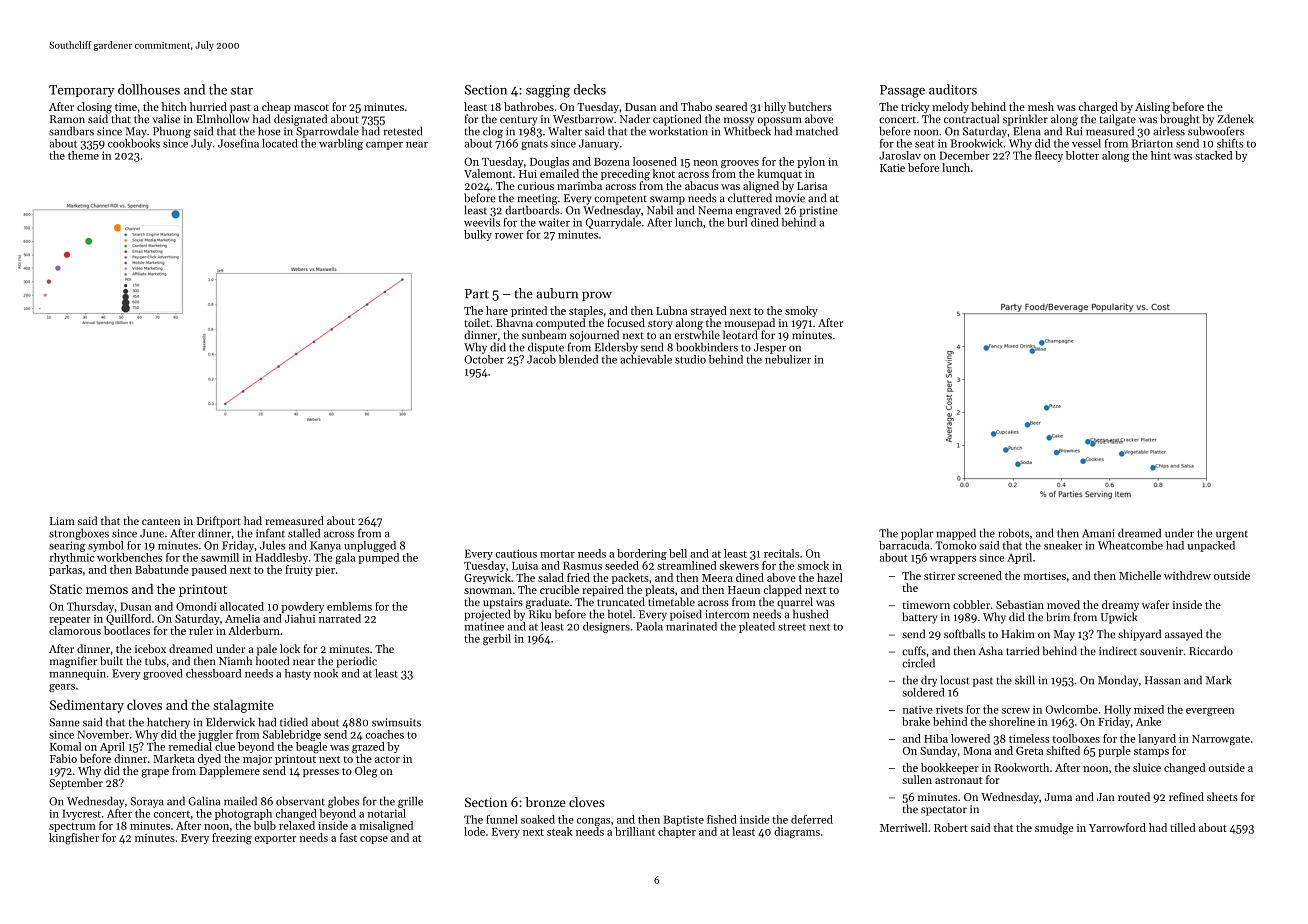 The width and height of the image is (1308, 924). What do you see at coordinates (902, 91) in the image?
I see `Passage` at bounding box center [902, 91].
